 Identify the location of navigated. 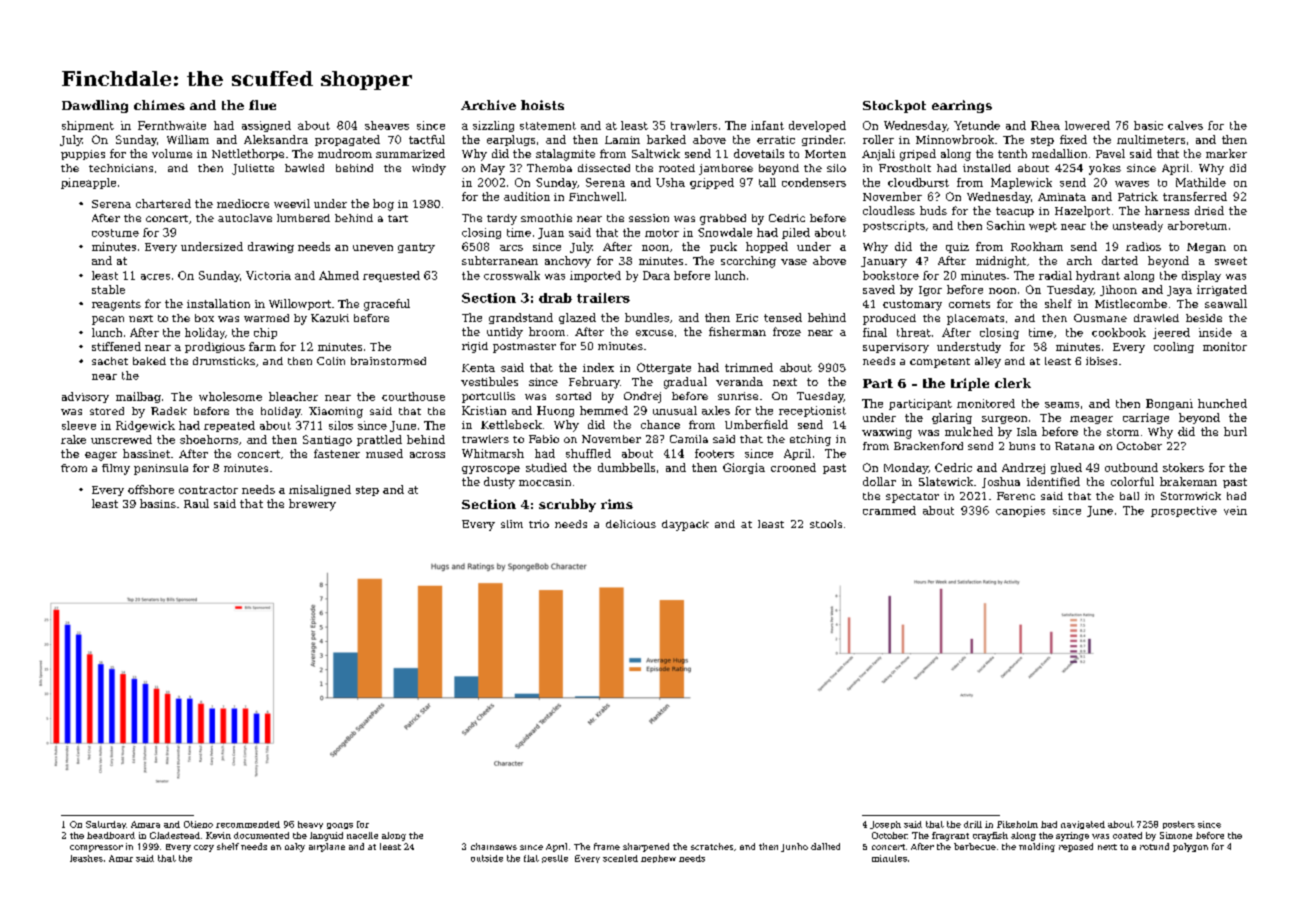
(1083, 825).
